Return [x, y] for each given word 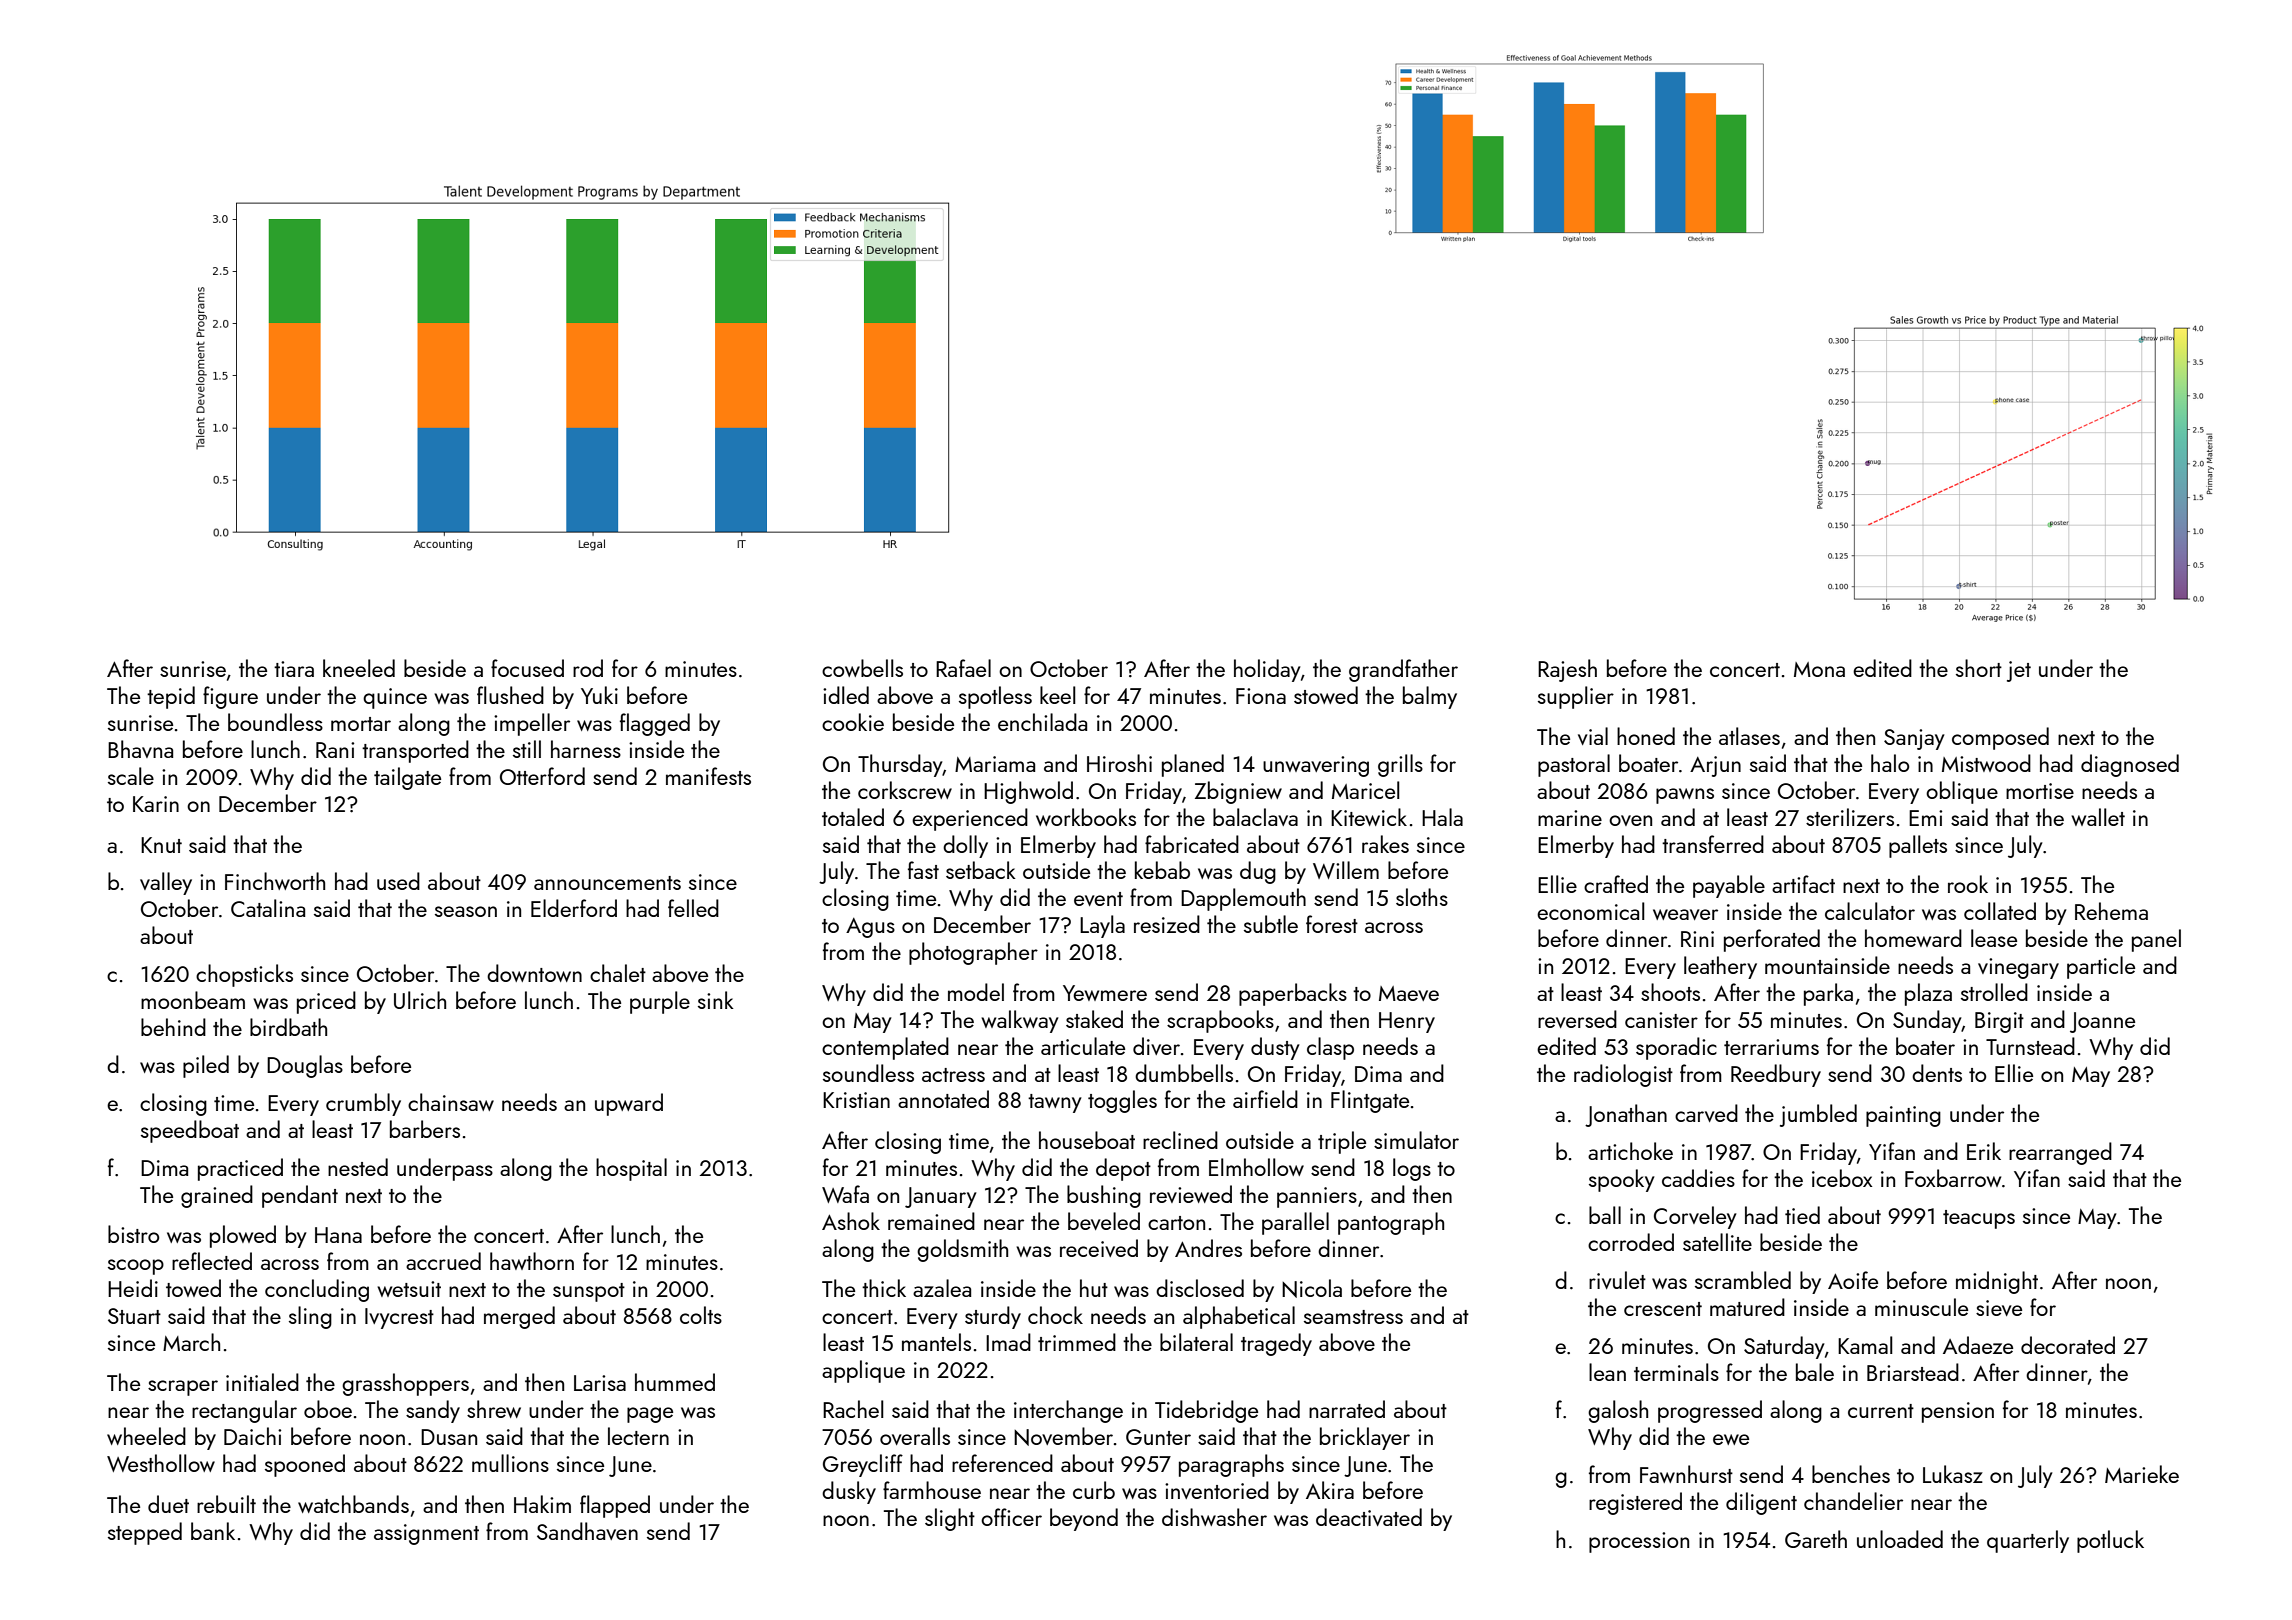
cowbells [862, 668]
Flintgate [1370, 1101]
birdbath [288, 1027]
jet [2019, 671]
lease [1994, 938]
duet [168, 1504]
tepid [171, 697]
